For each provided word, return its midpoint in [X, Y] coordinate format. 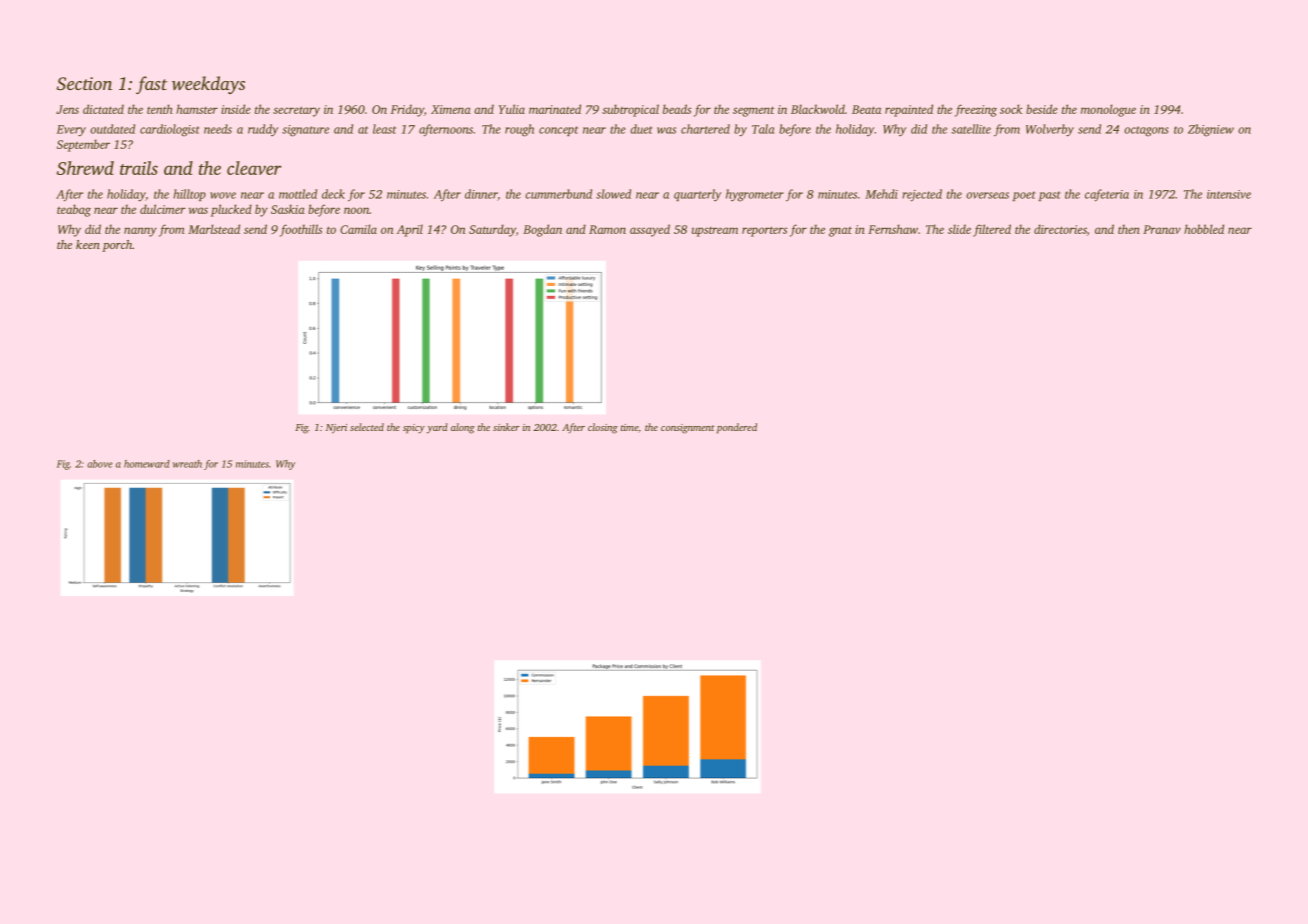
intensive [1229, 194]
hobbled [1204, 229]
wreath [187, 464]
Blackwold [818, 109]
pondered [737, 428]
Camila [358, 229]
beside [1042, 109]
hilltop [189, 195]
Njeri [336, 429]
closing [603, 428]
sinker [506, 427]
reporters [764, 231]
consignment [688, 429]
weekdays [208, 85]
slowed [613, 194]
